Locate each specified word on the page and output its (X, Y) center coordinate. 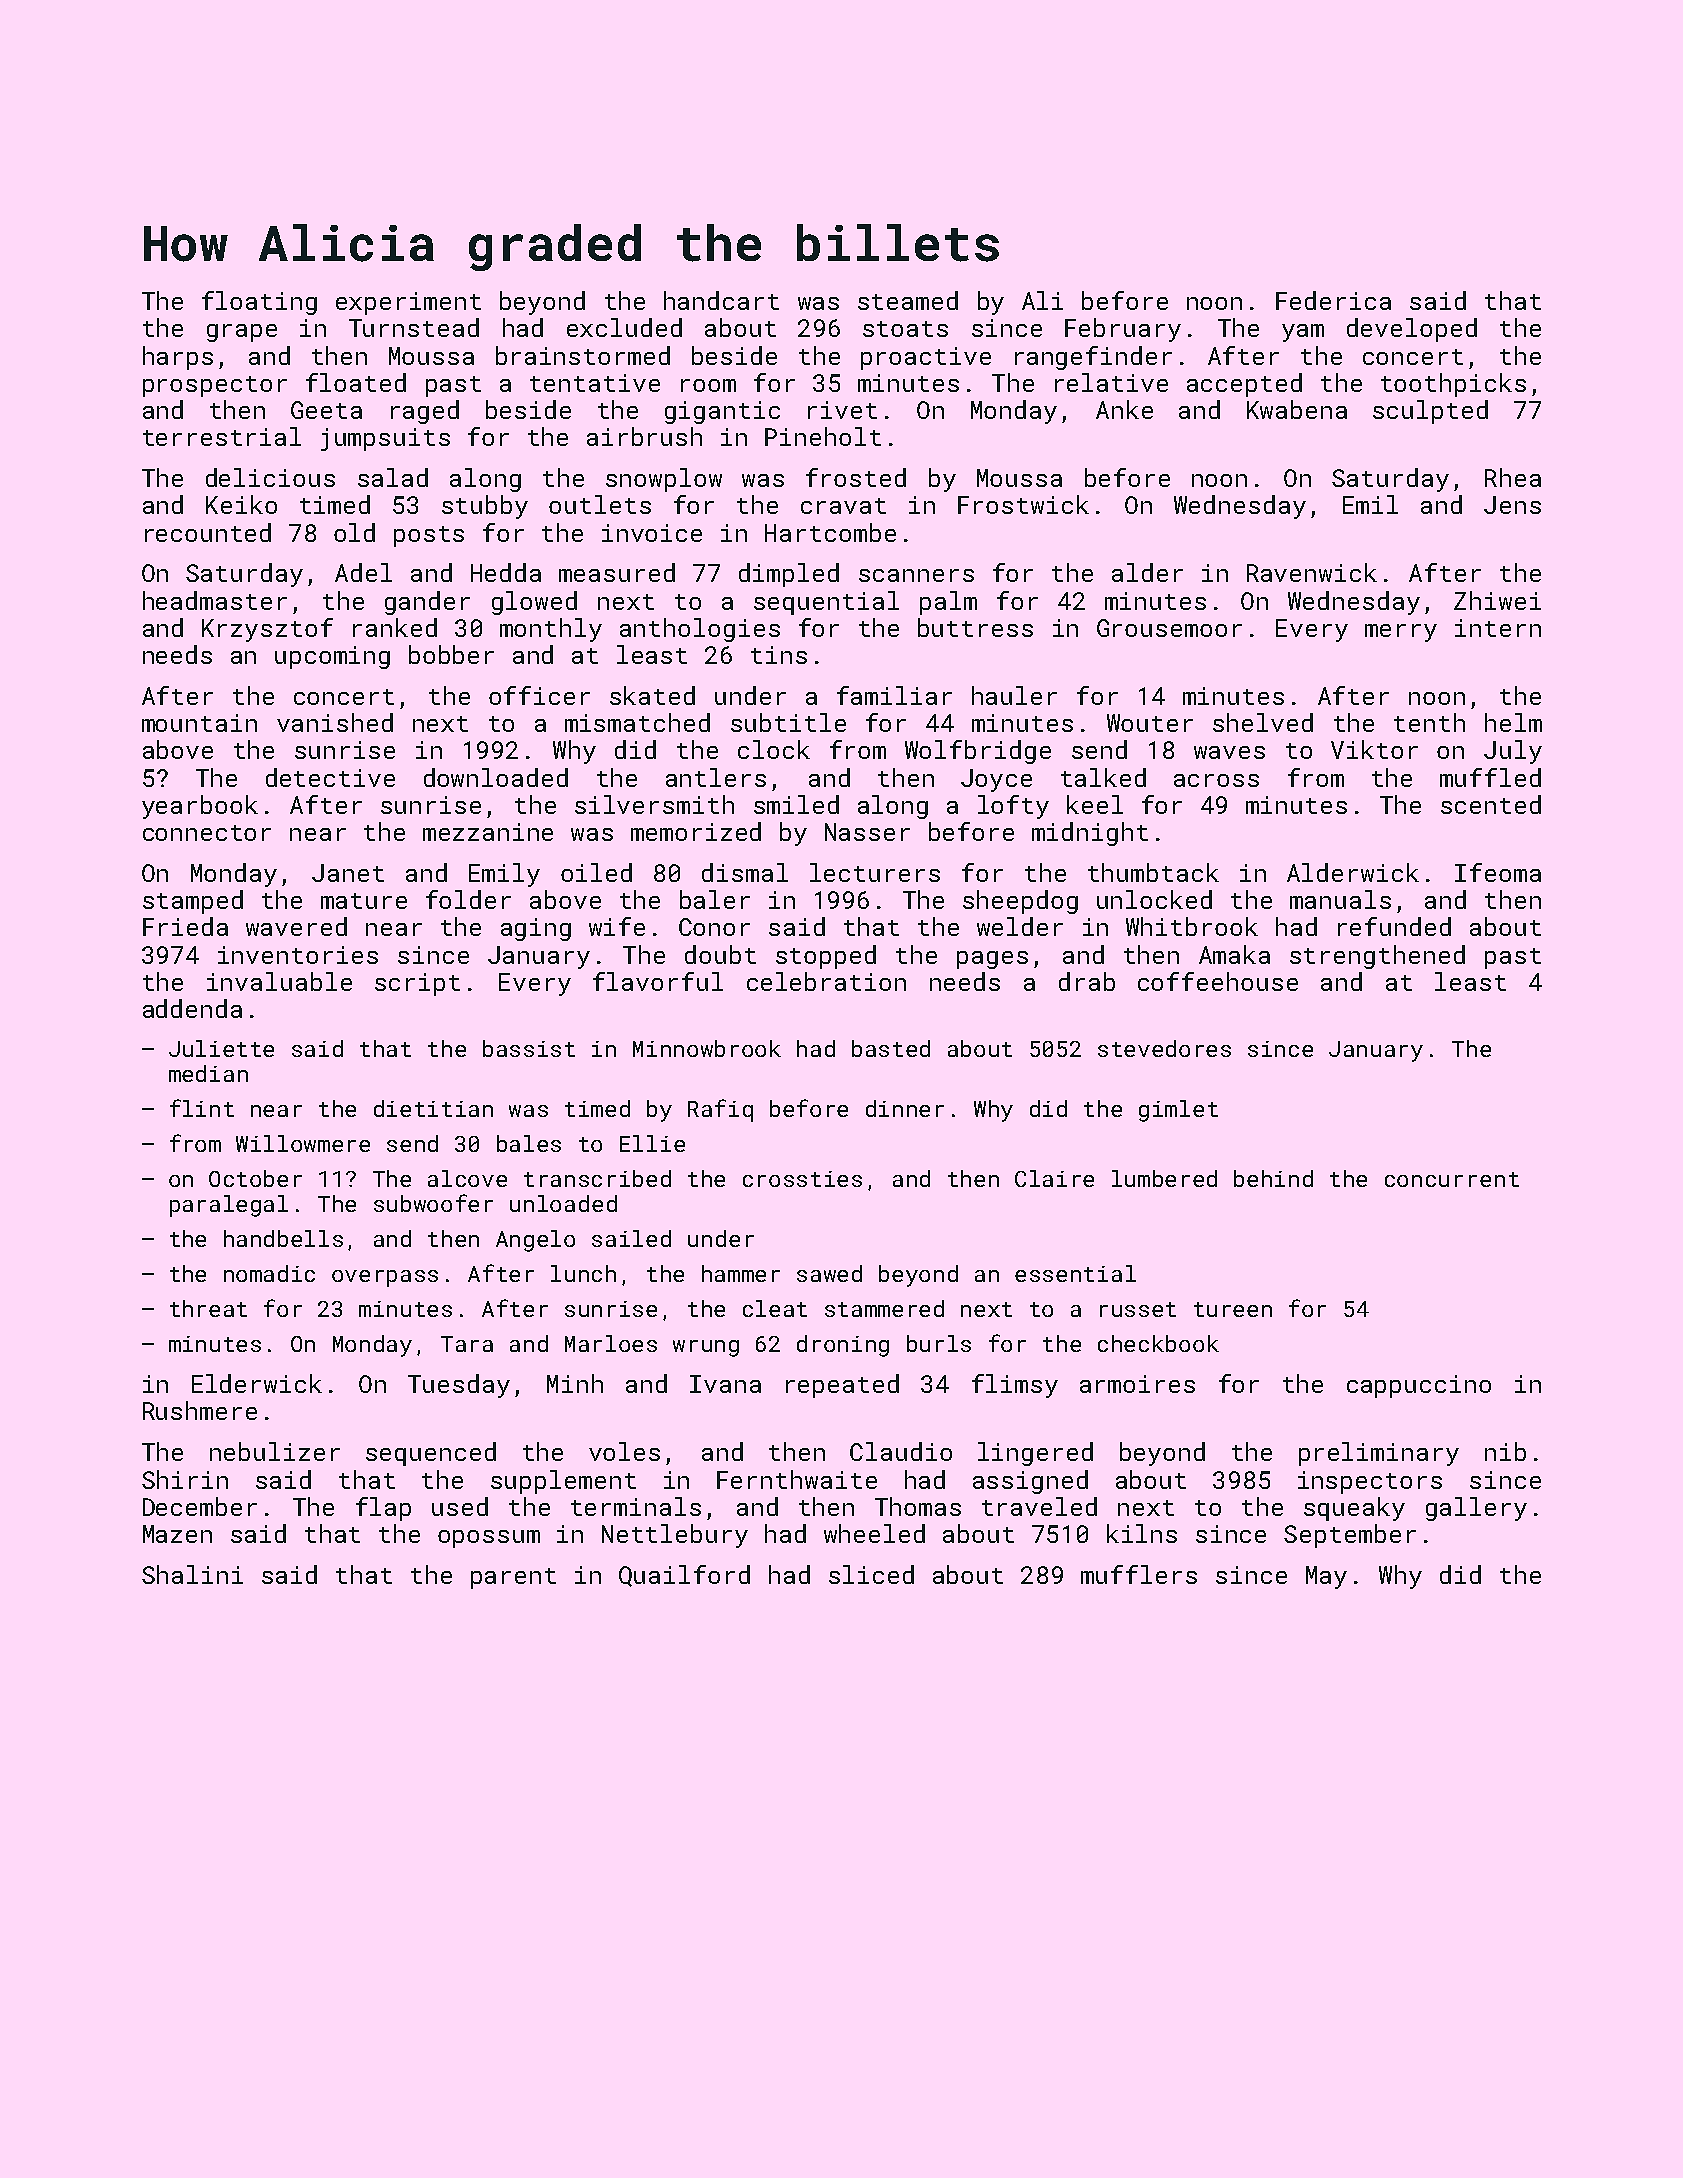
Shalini (192, 1574)
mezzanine (488, 832)
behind (1273, 1178)
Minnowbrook (707, 1048)
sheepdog (1020, 902)
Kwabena (1297, 409)
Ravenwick (1312, 572)
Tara (467, 1344)
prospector (215, 386)
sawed (829, 1273)
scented (1491, 804)
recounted (208, 532)
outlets (600, 504)
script (417, 984)
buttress (975, 627)
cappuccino (1419, 1386)
